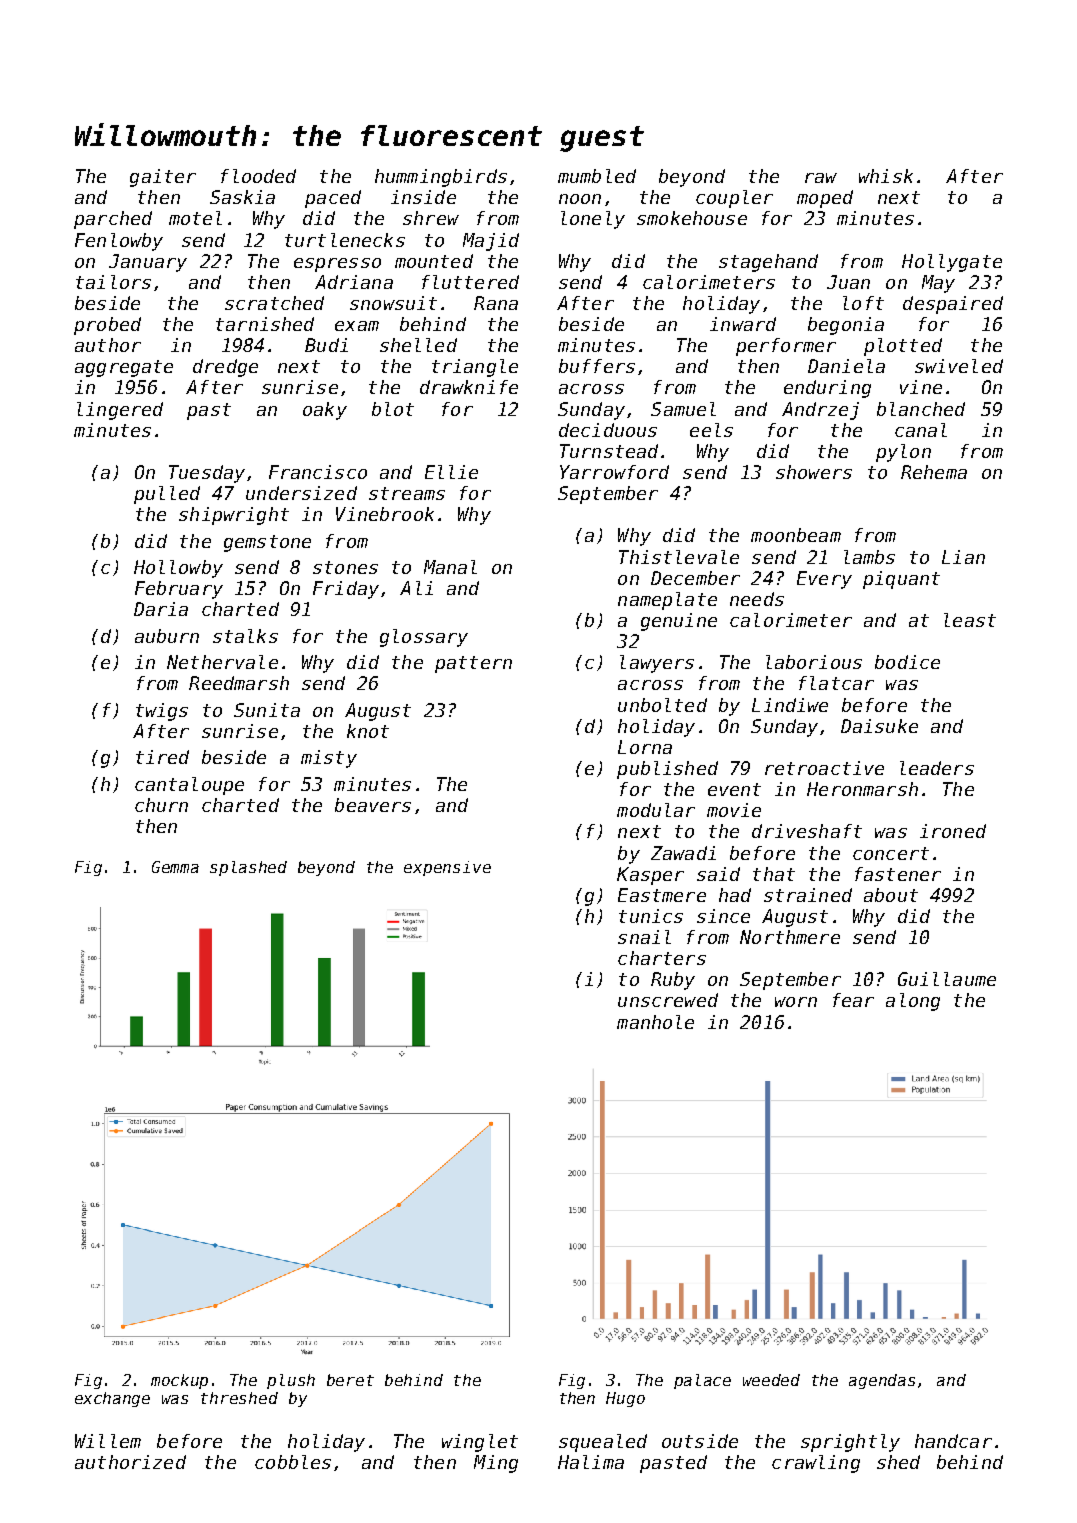 This screenshot has width=1077, height=1523. Describe the element at coordinates (162, 712) in the screenshot. I see `twigs` at that location.
